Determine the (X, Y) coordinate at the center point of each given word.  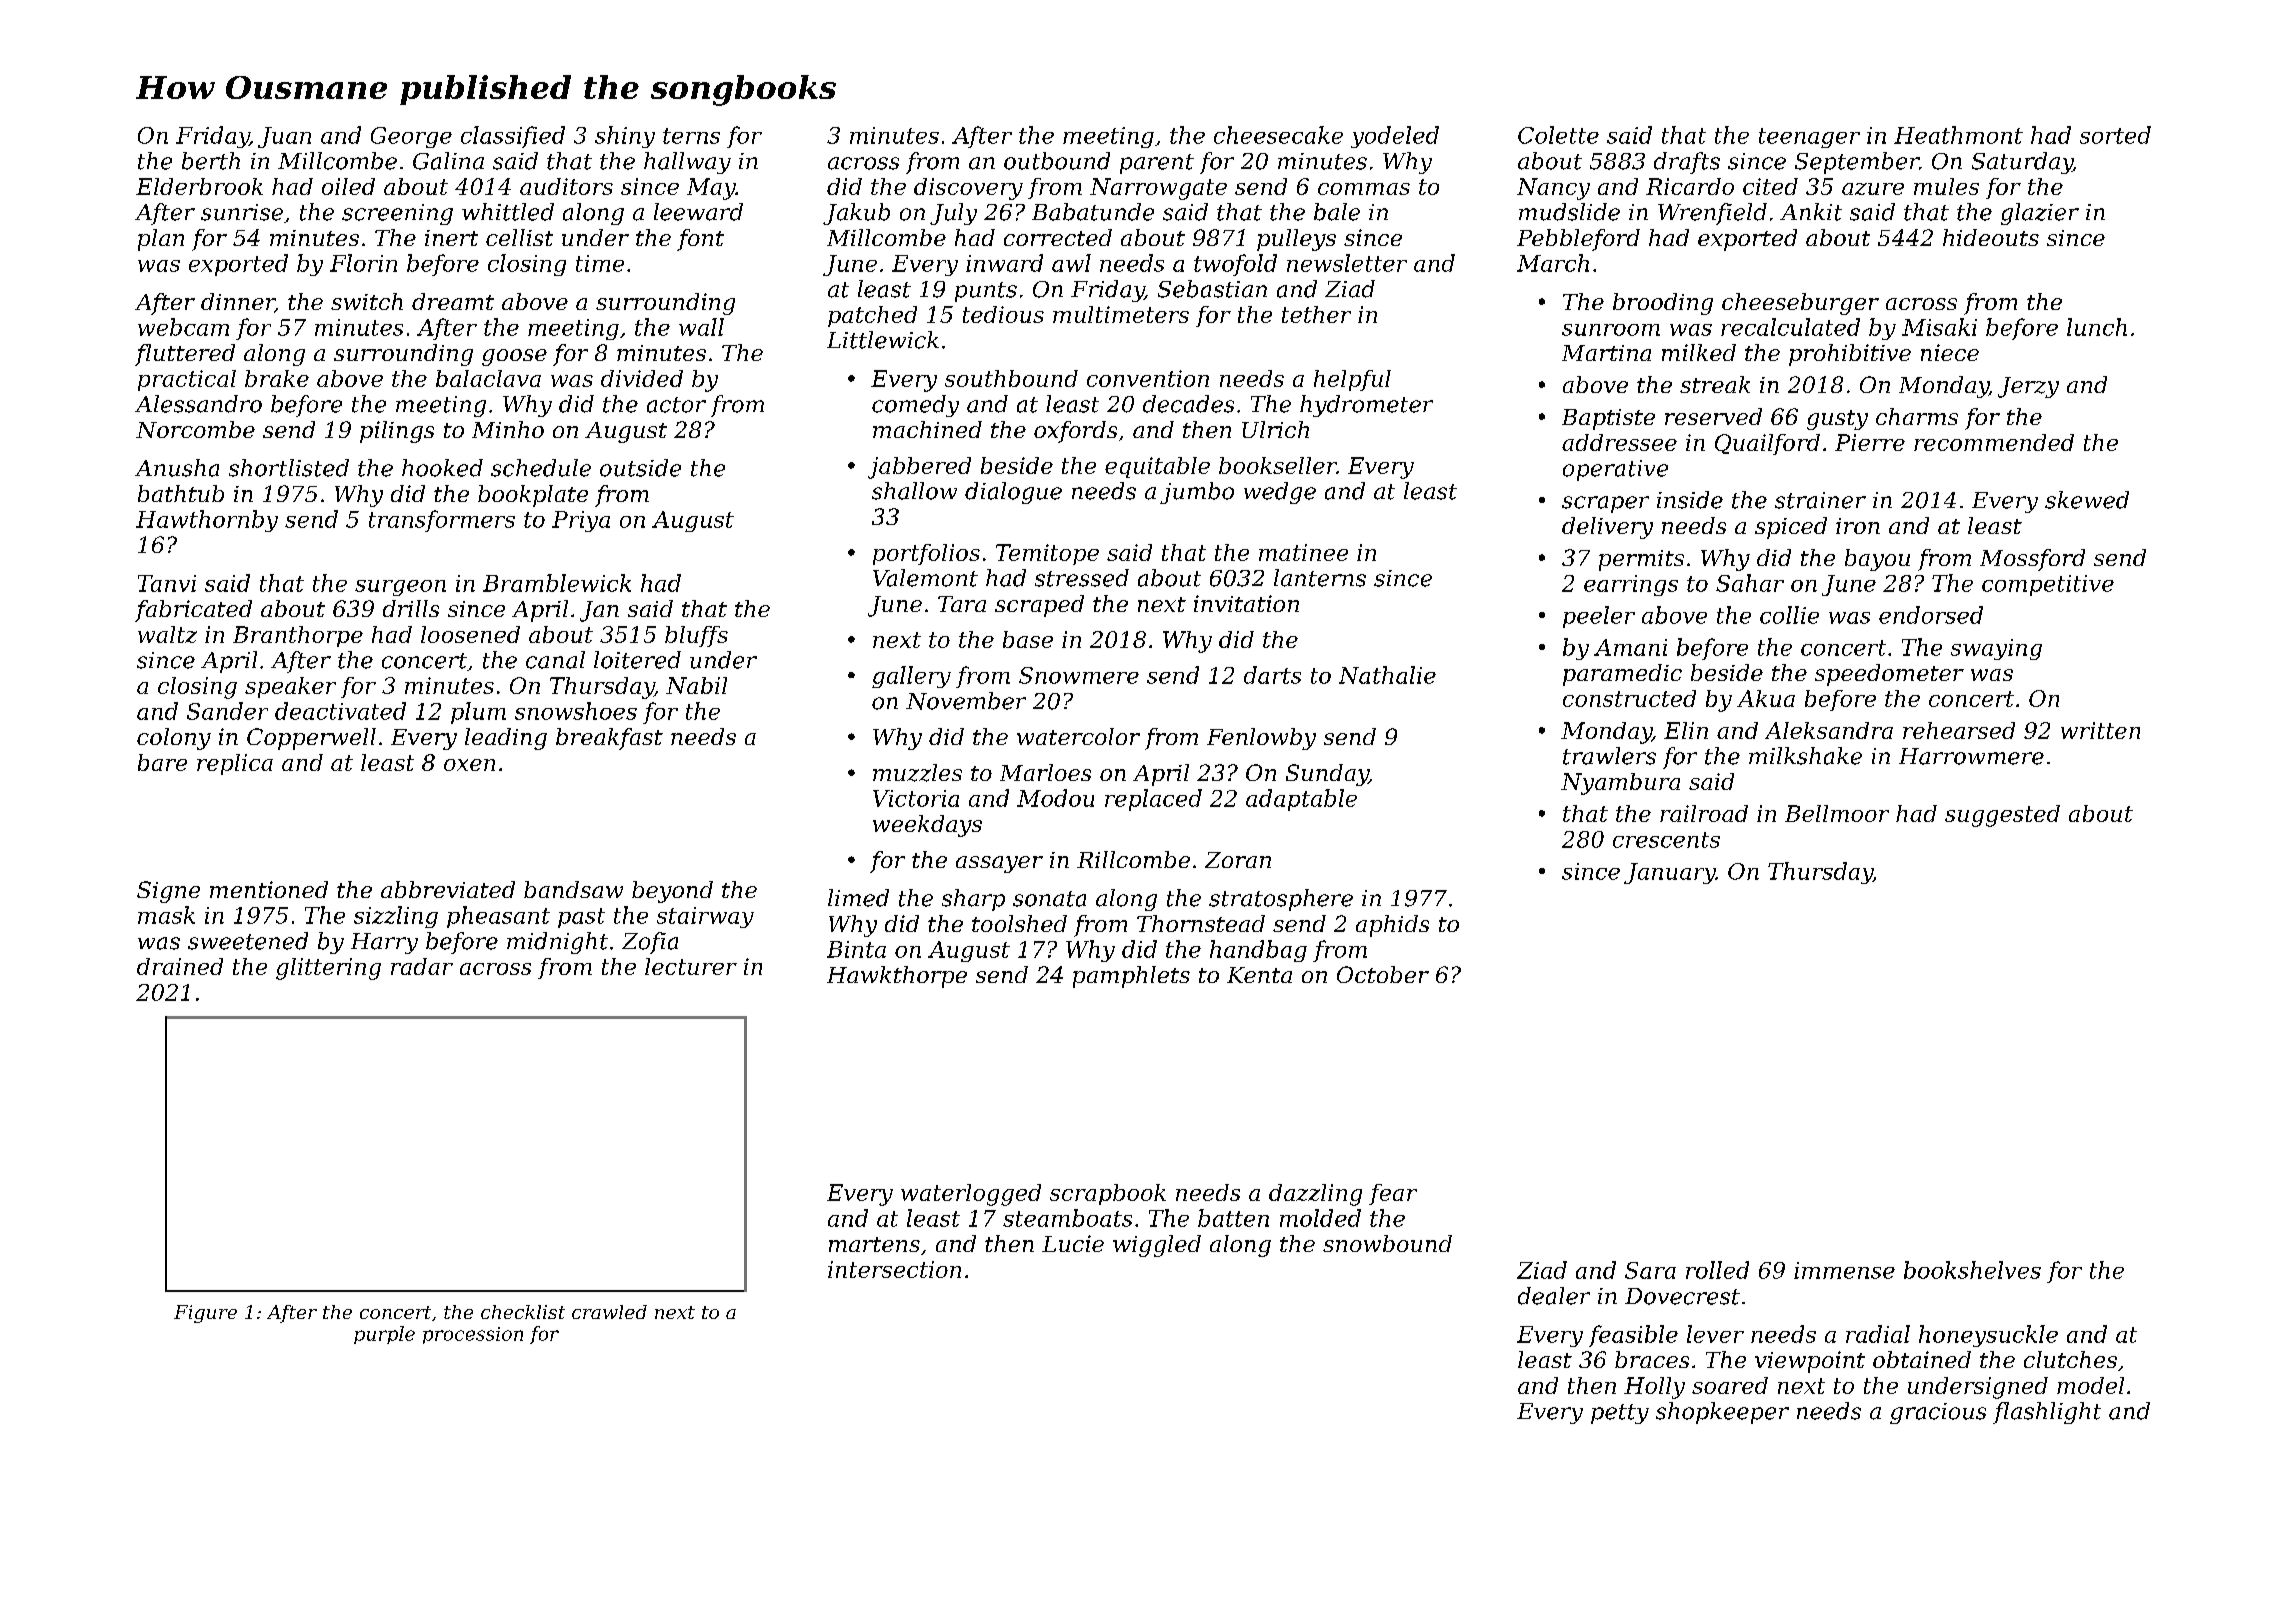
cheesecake (1278, 135)
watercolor (1078, 736)
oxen (469, 765)
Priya (581, 521)
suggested (2002, 816)
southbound (1011, 378)
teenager (1809, 138)
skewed (2087, 500)
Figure (205, 1314)
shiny (625, 137)
